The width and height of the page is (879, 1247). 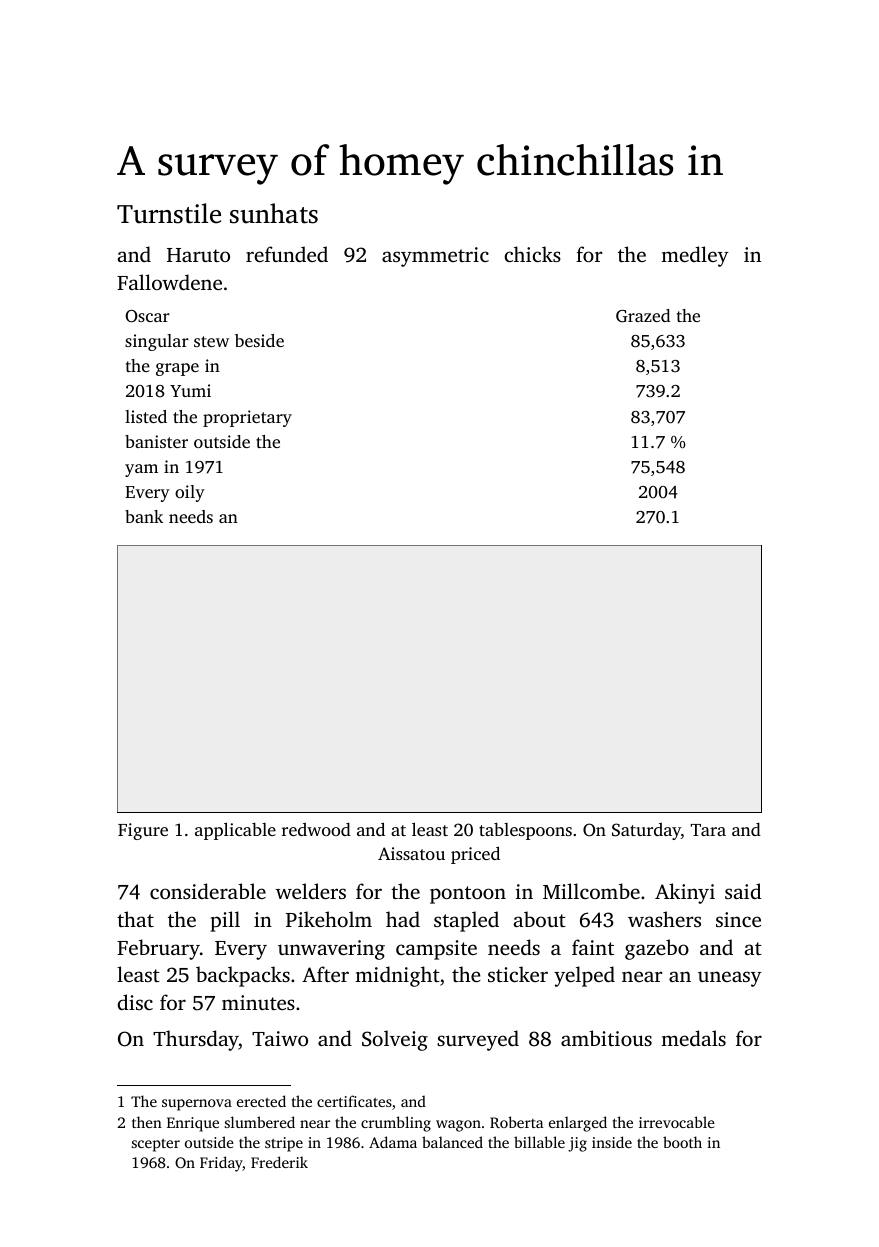 I want to click on proprietary, so click(x=247, y=418).
